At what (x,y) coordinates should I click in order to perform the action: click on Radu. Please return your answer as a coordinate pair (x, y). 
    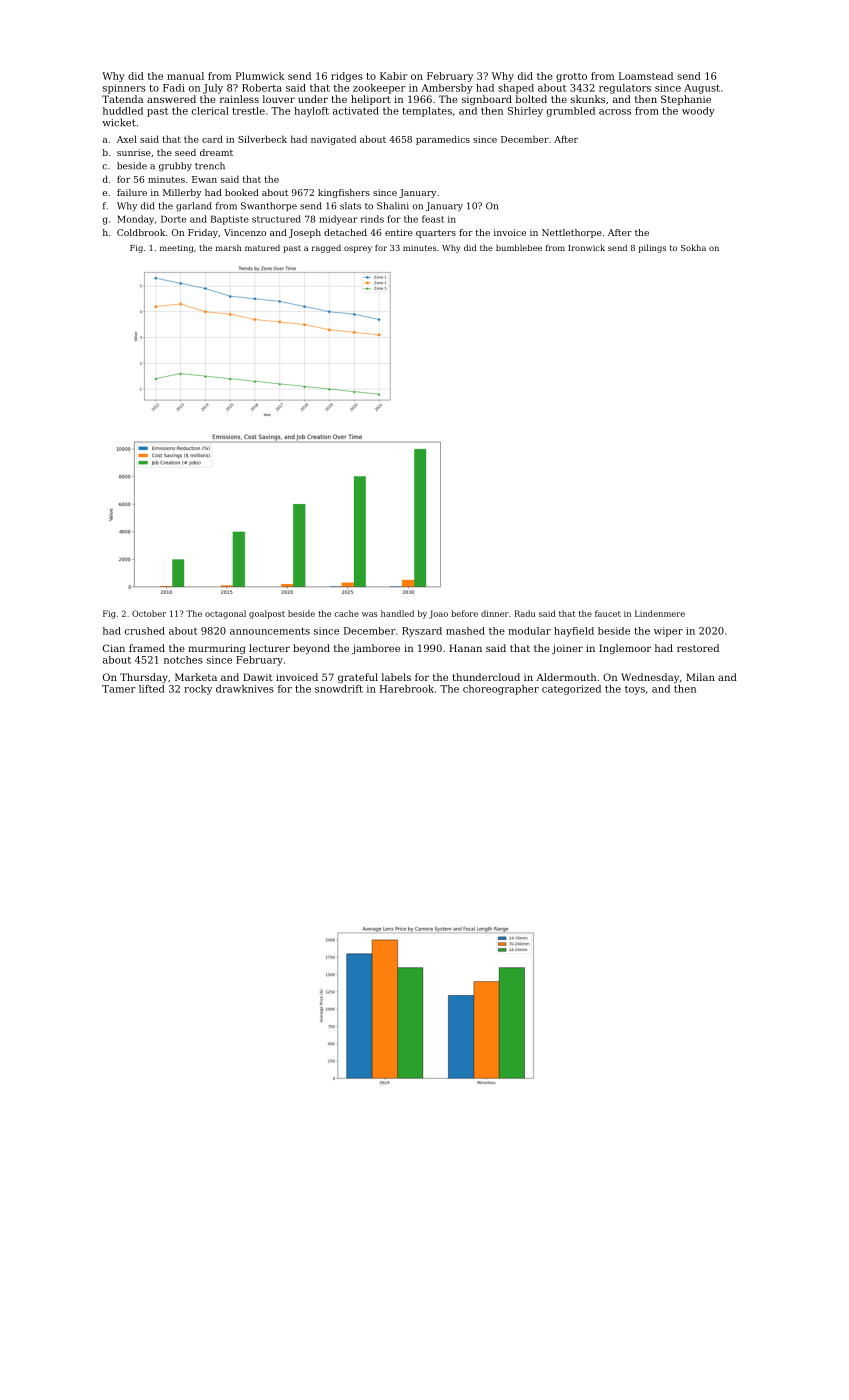
    Looking at the image, I should click on (525, 613).
